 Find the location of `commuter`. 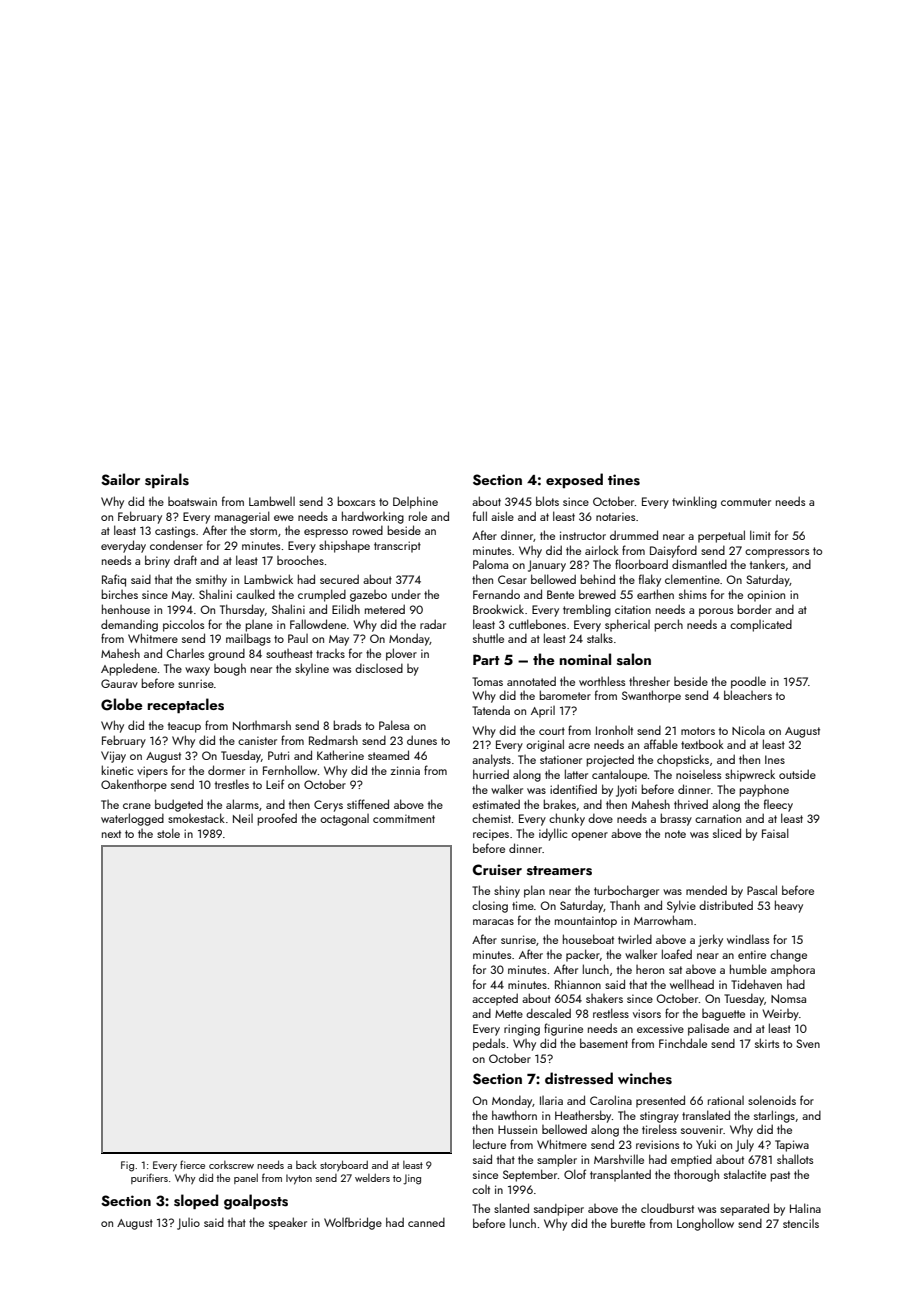

commuter is located at coordinates (746, 502).
